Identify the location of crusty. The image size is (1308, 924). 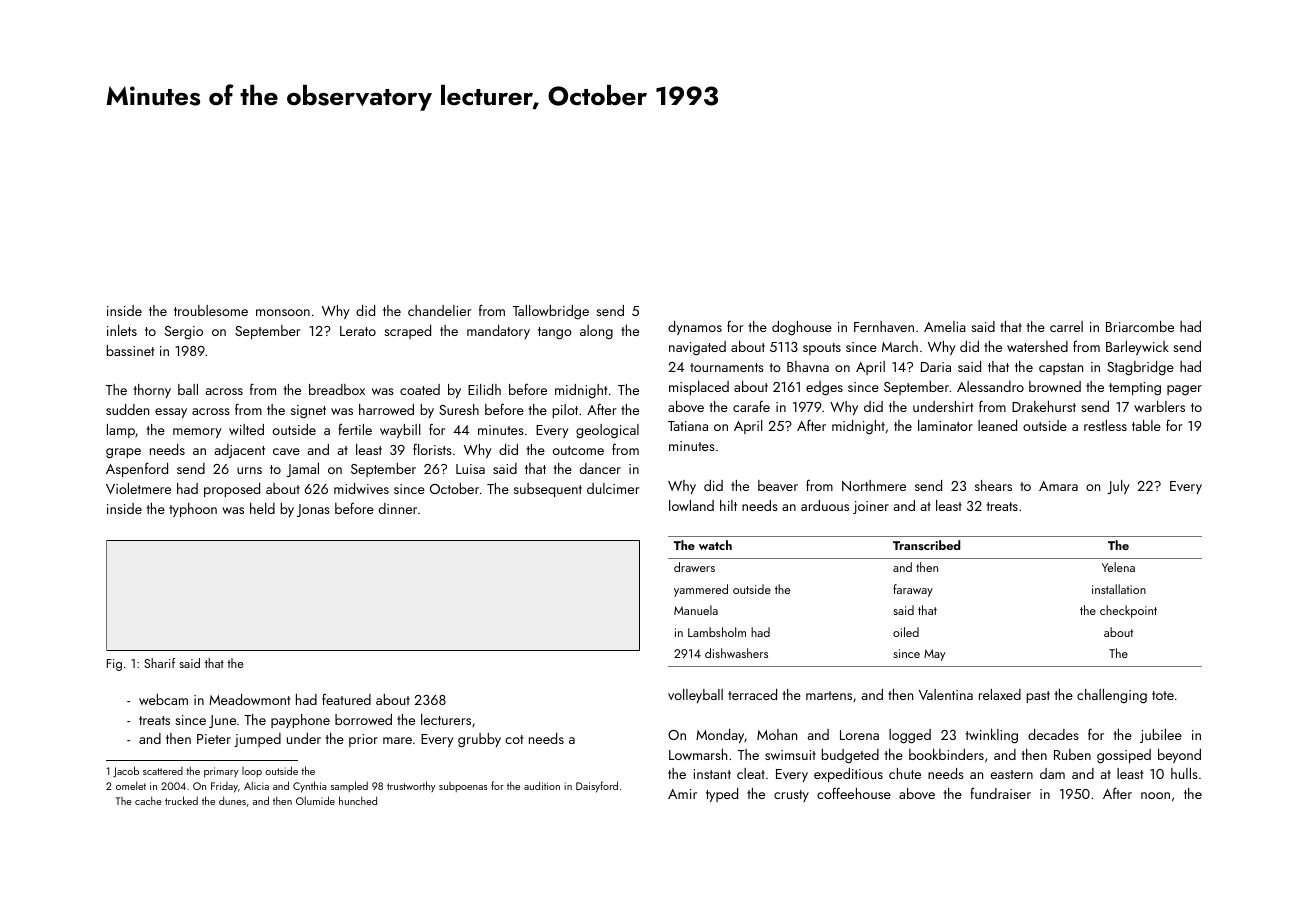
(791, 796).
